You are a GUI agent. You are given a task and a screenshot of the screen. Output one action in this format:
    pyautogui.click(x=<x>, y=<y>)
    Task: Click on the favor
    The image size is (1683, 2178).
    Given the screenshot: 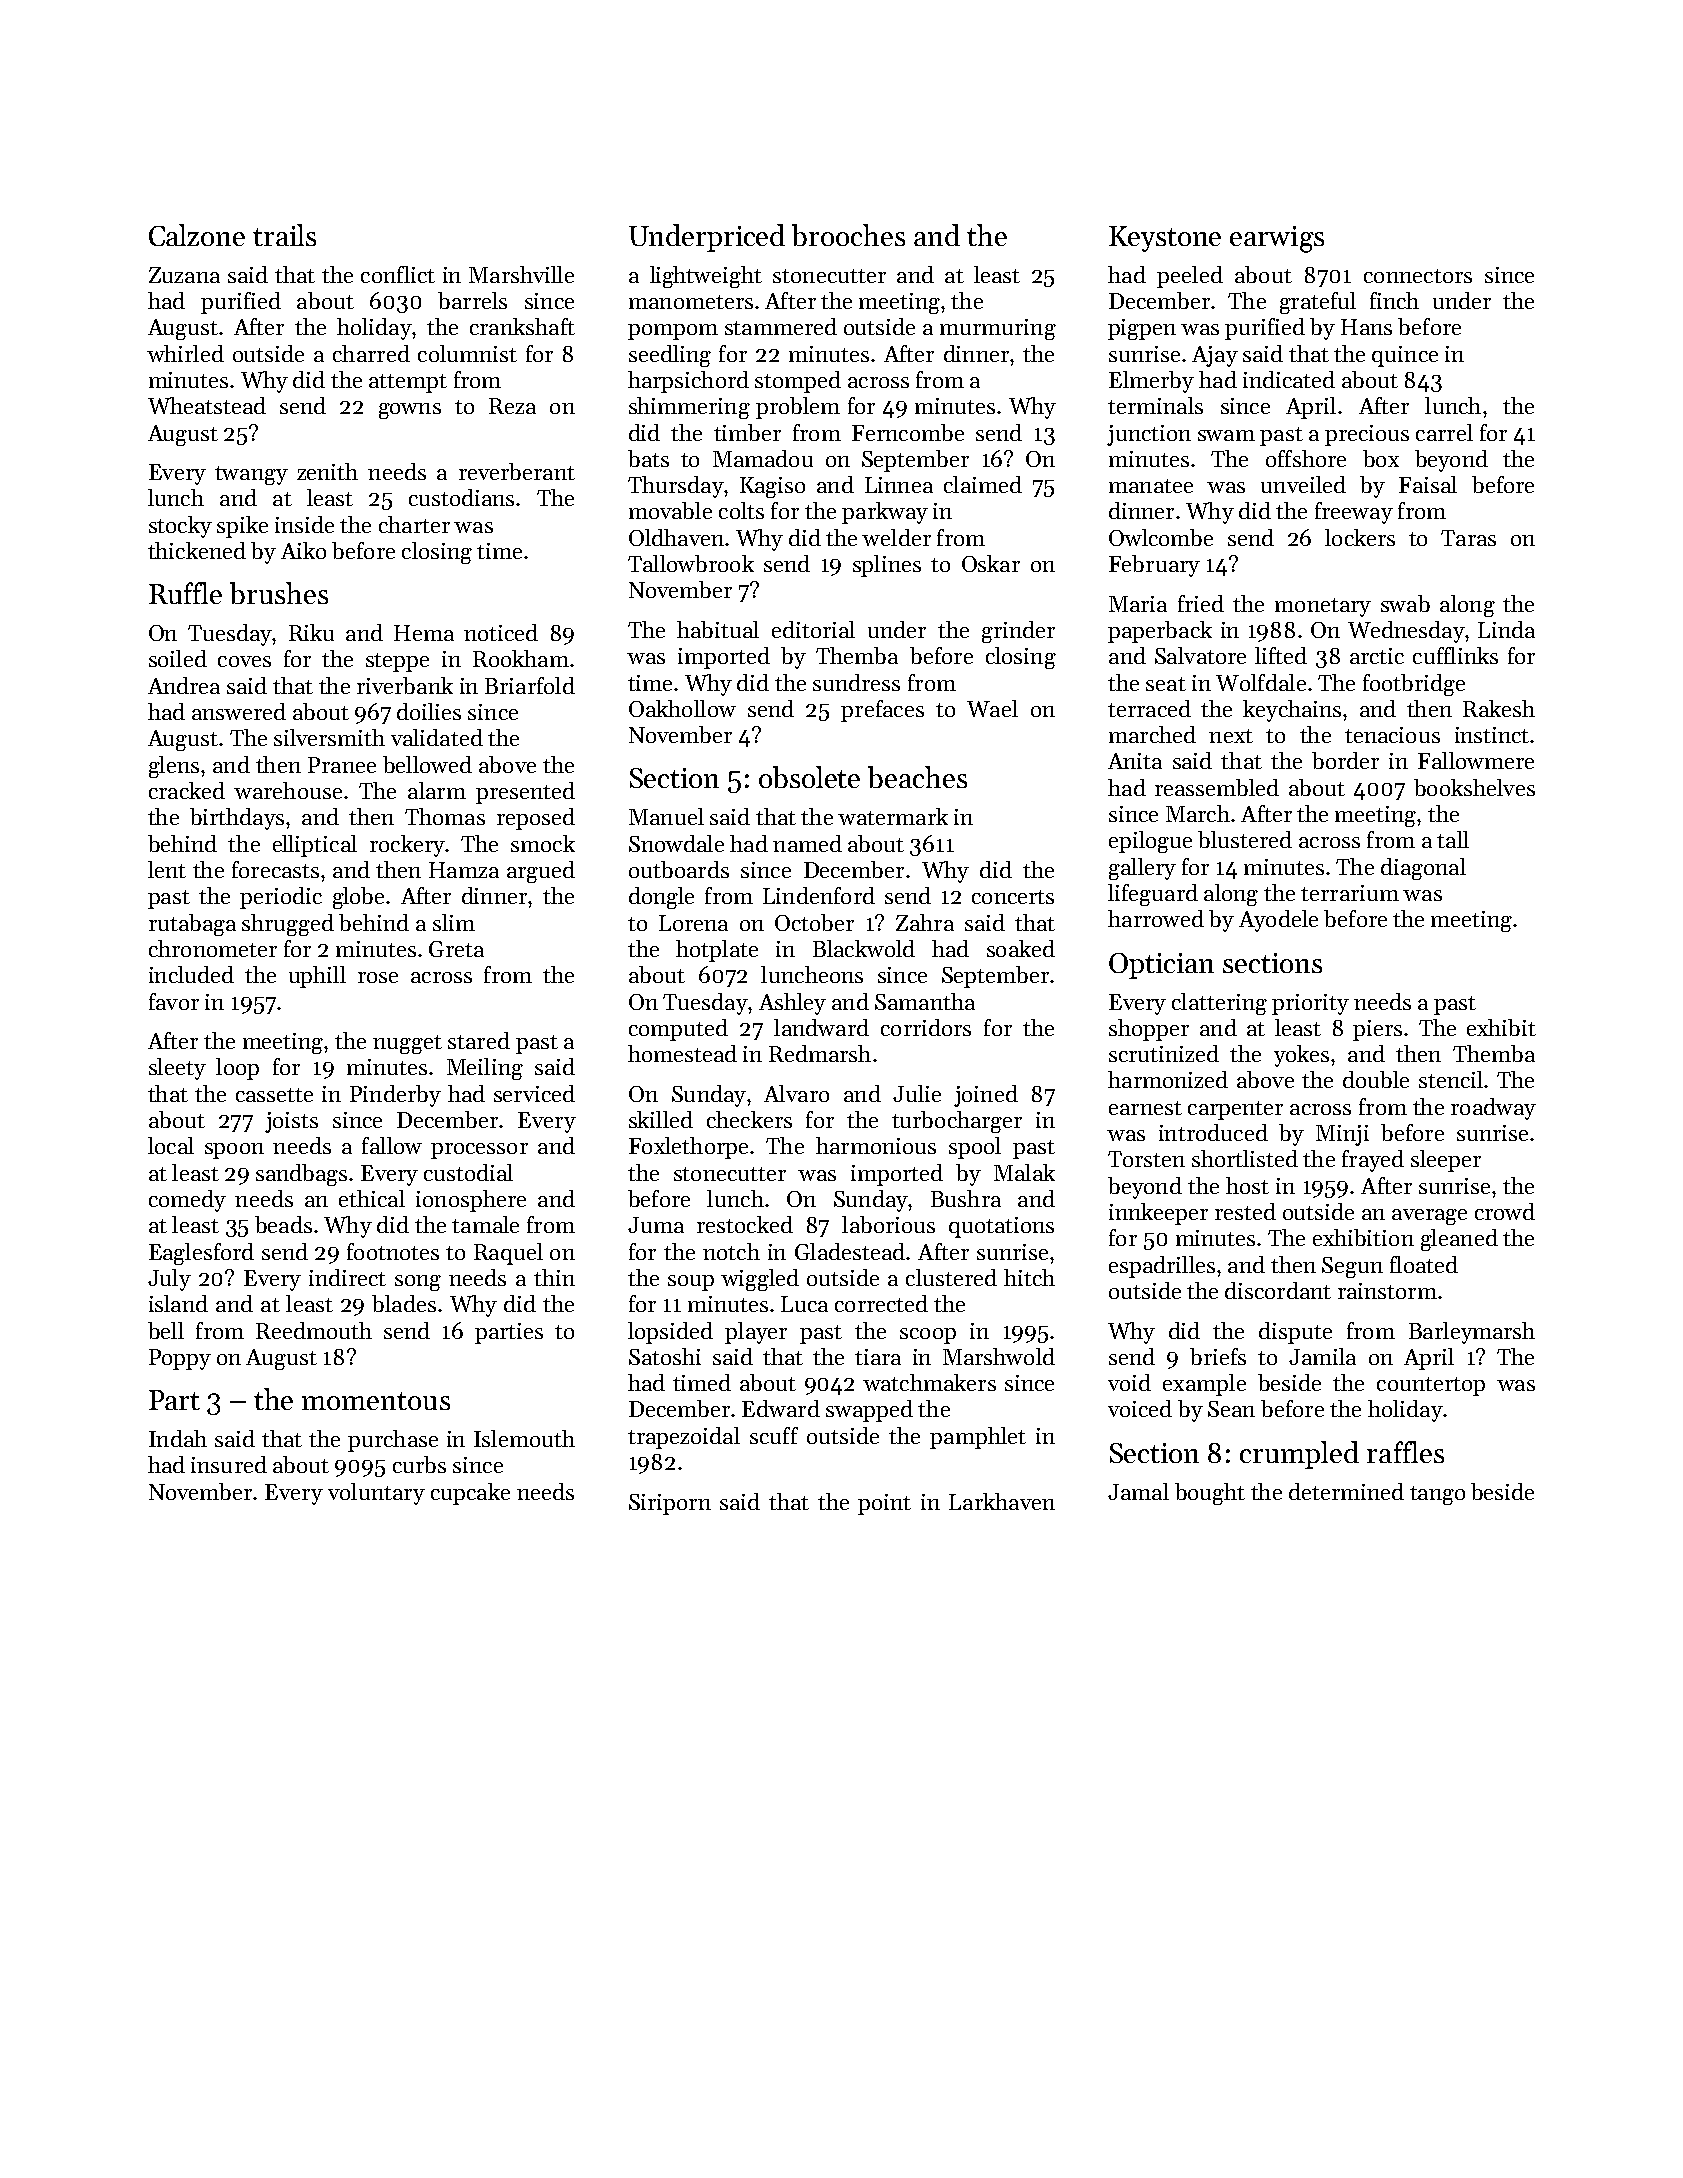 What is the action you would take?
    pyautogui.click(x=174, y=1001)
